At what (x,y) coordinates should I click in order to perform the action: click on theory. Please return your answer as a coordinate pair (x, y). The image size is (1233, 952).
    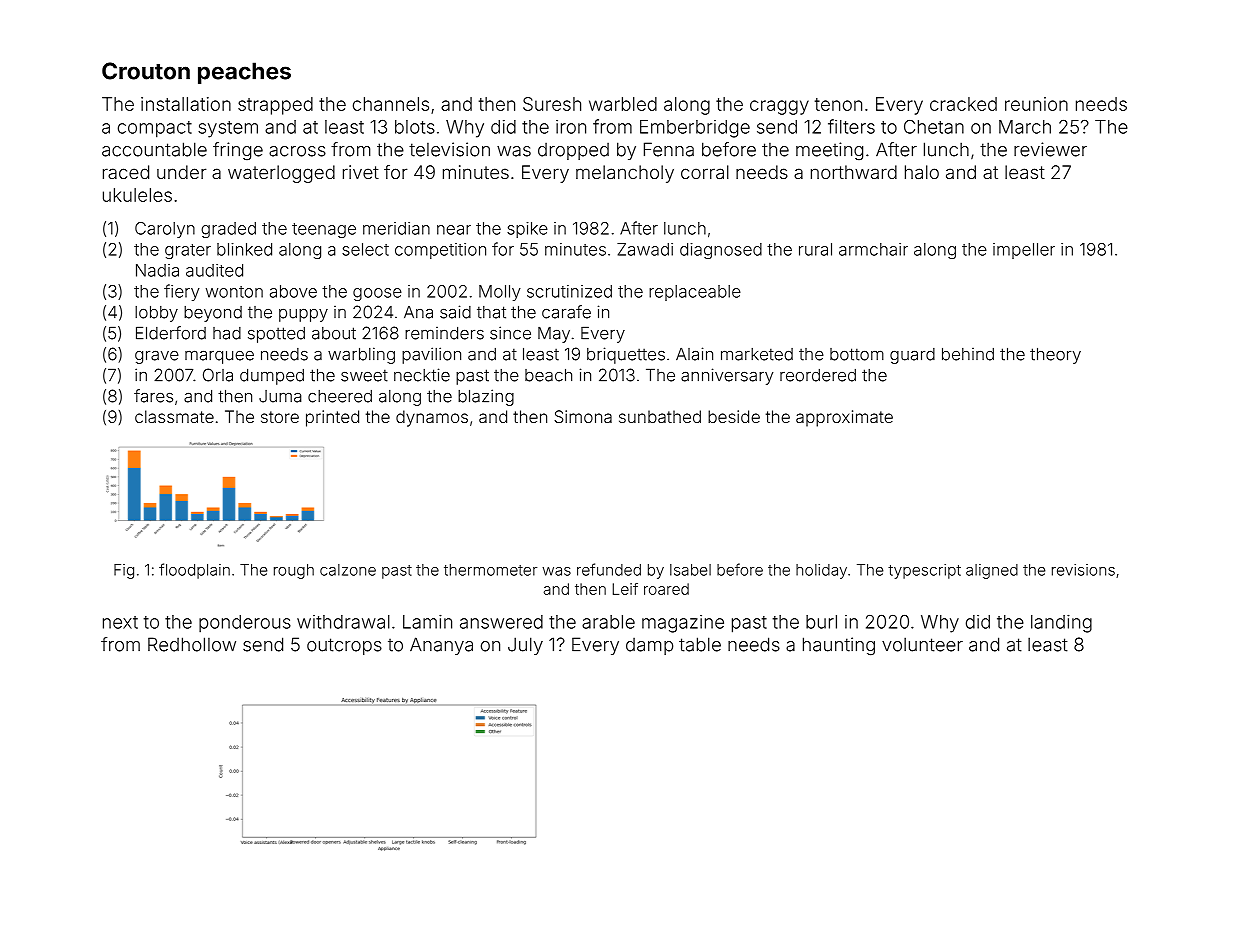
    Looking at the image, I should click on (1055, 355).
